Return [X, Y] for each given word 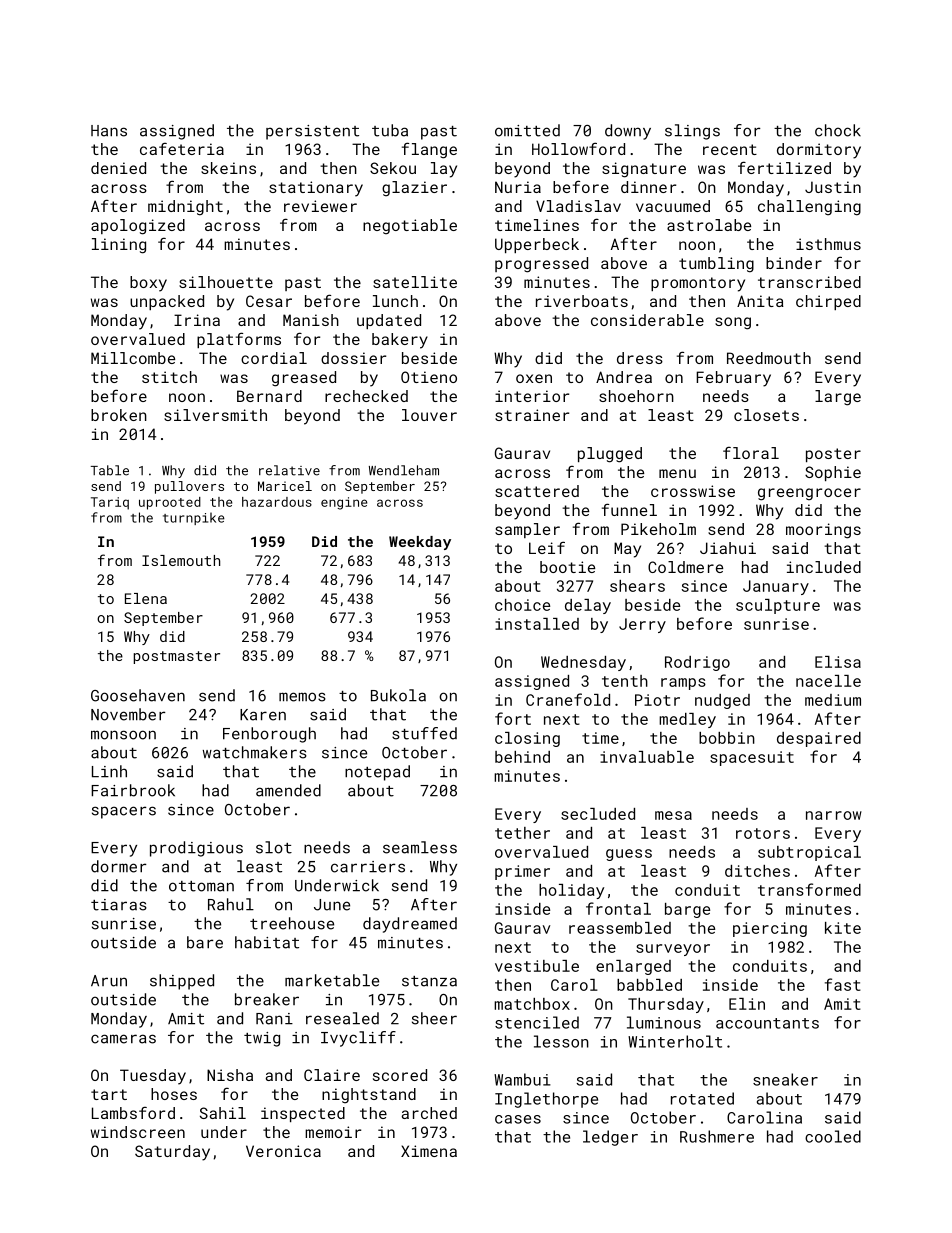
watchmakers [255, 752]
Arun [109, 981]
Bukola [398, 695]
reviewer [320, 206]
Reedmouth [769, 358]
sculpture [778, 606]
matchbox [532, 1004]
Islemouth [181, 560]
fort [513, 718]
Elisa [838, 662]
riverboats [582, 301]
